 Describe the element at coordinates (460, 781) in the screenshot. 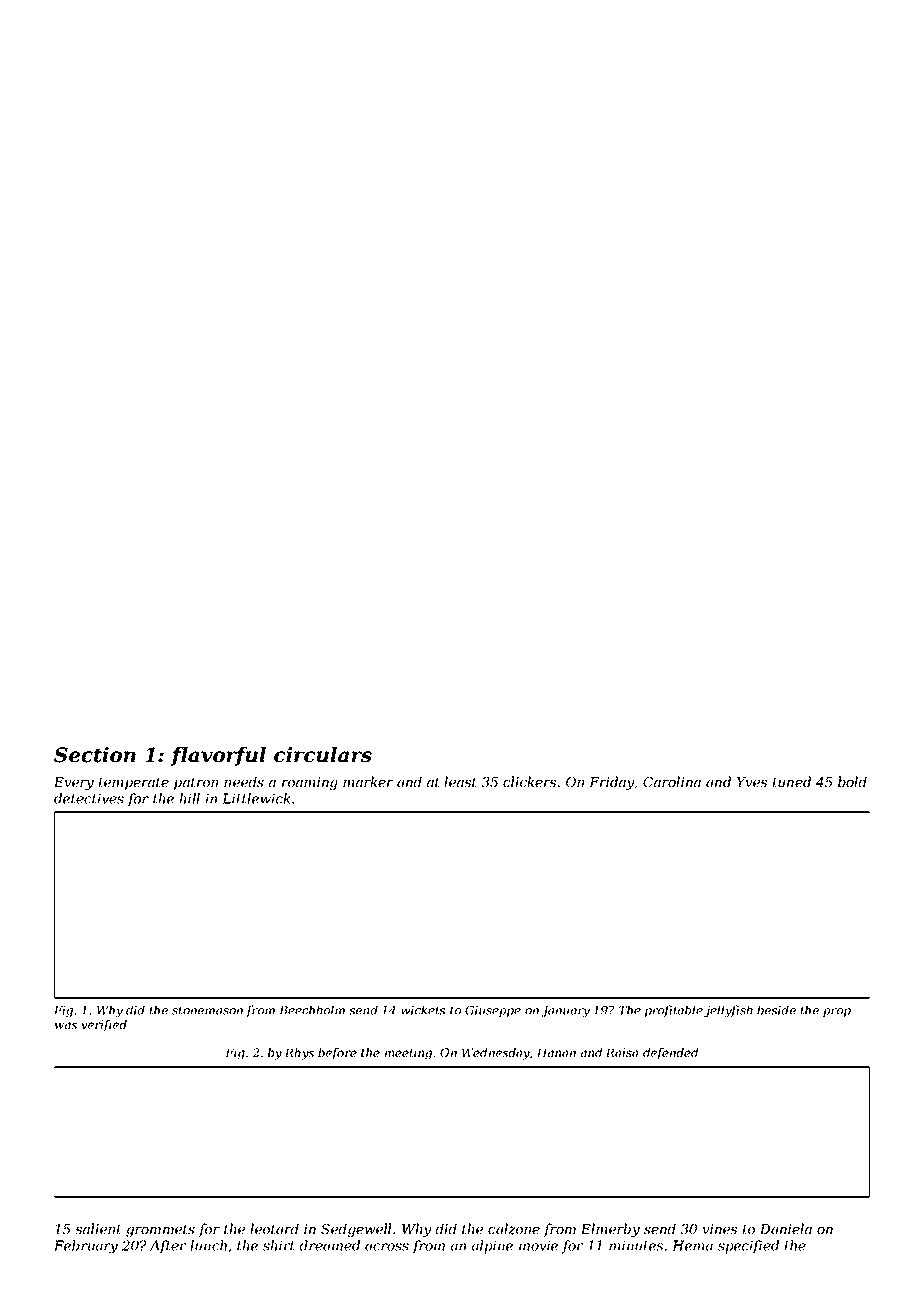

I see `least` at that location.
